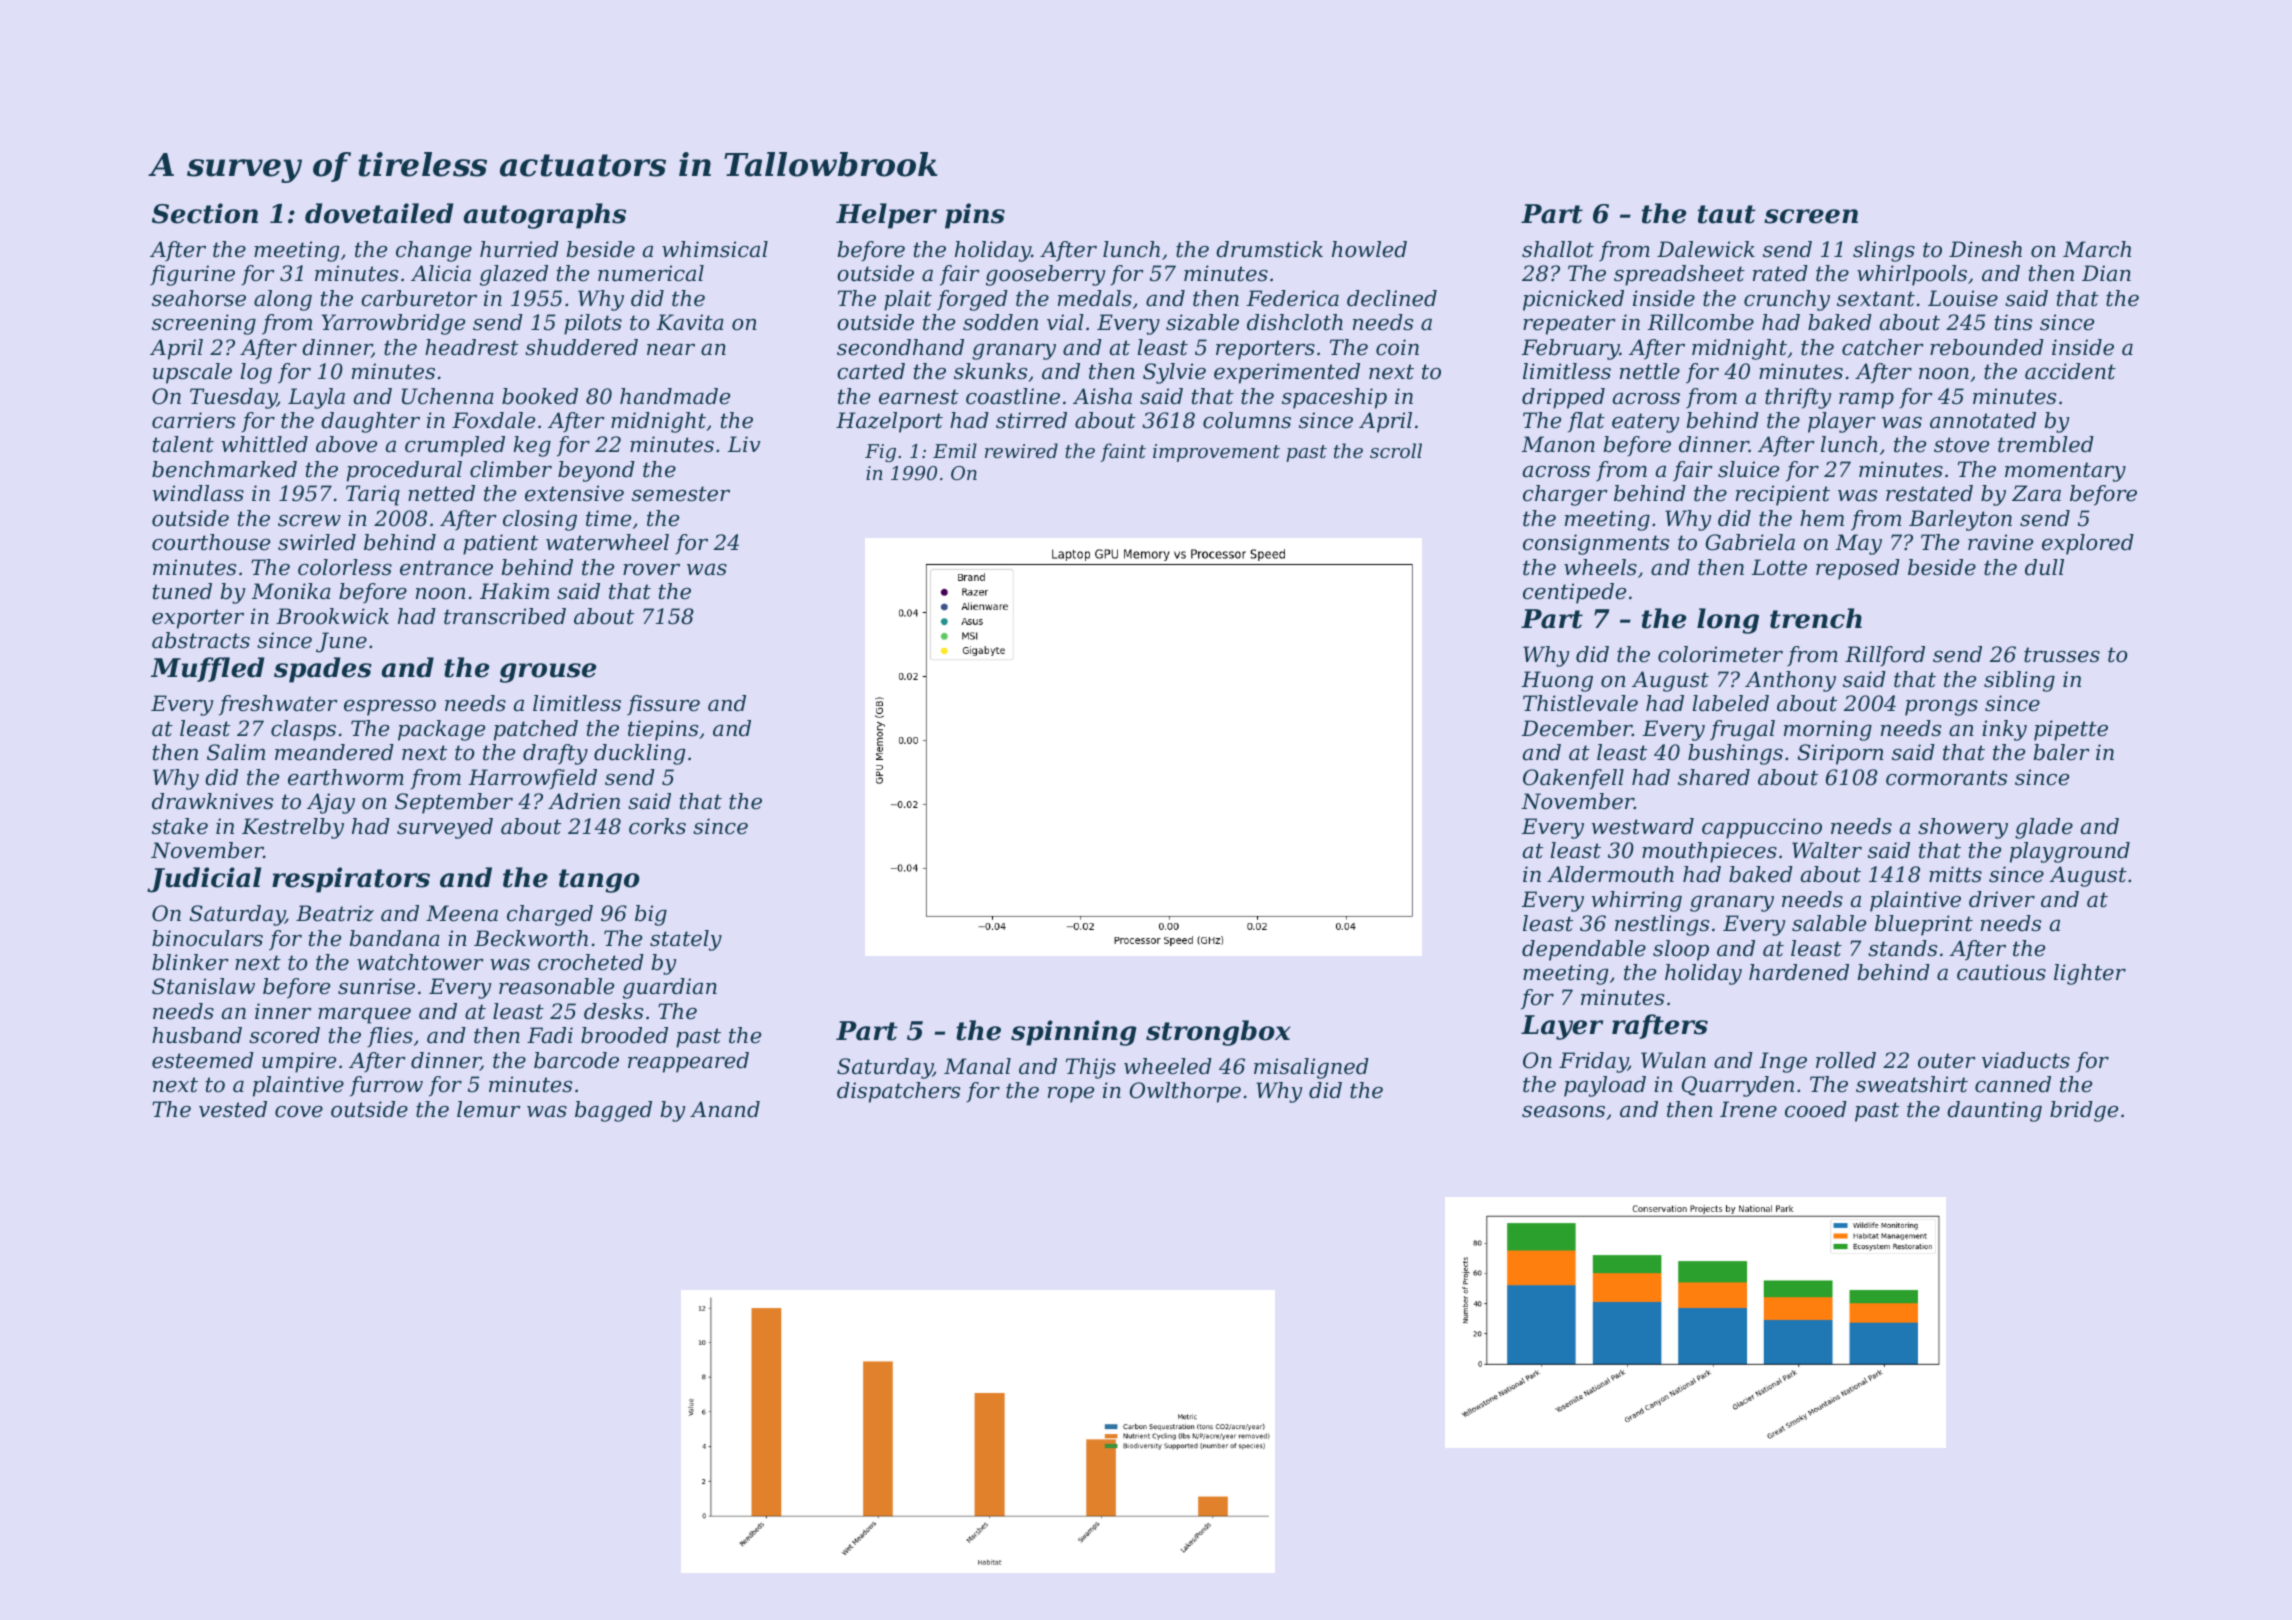  Describe the element at coordinates (1924, 925) in the page. I see `blueprint` at that location.
